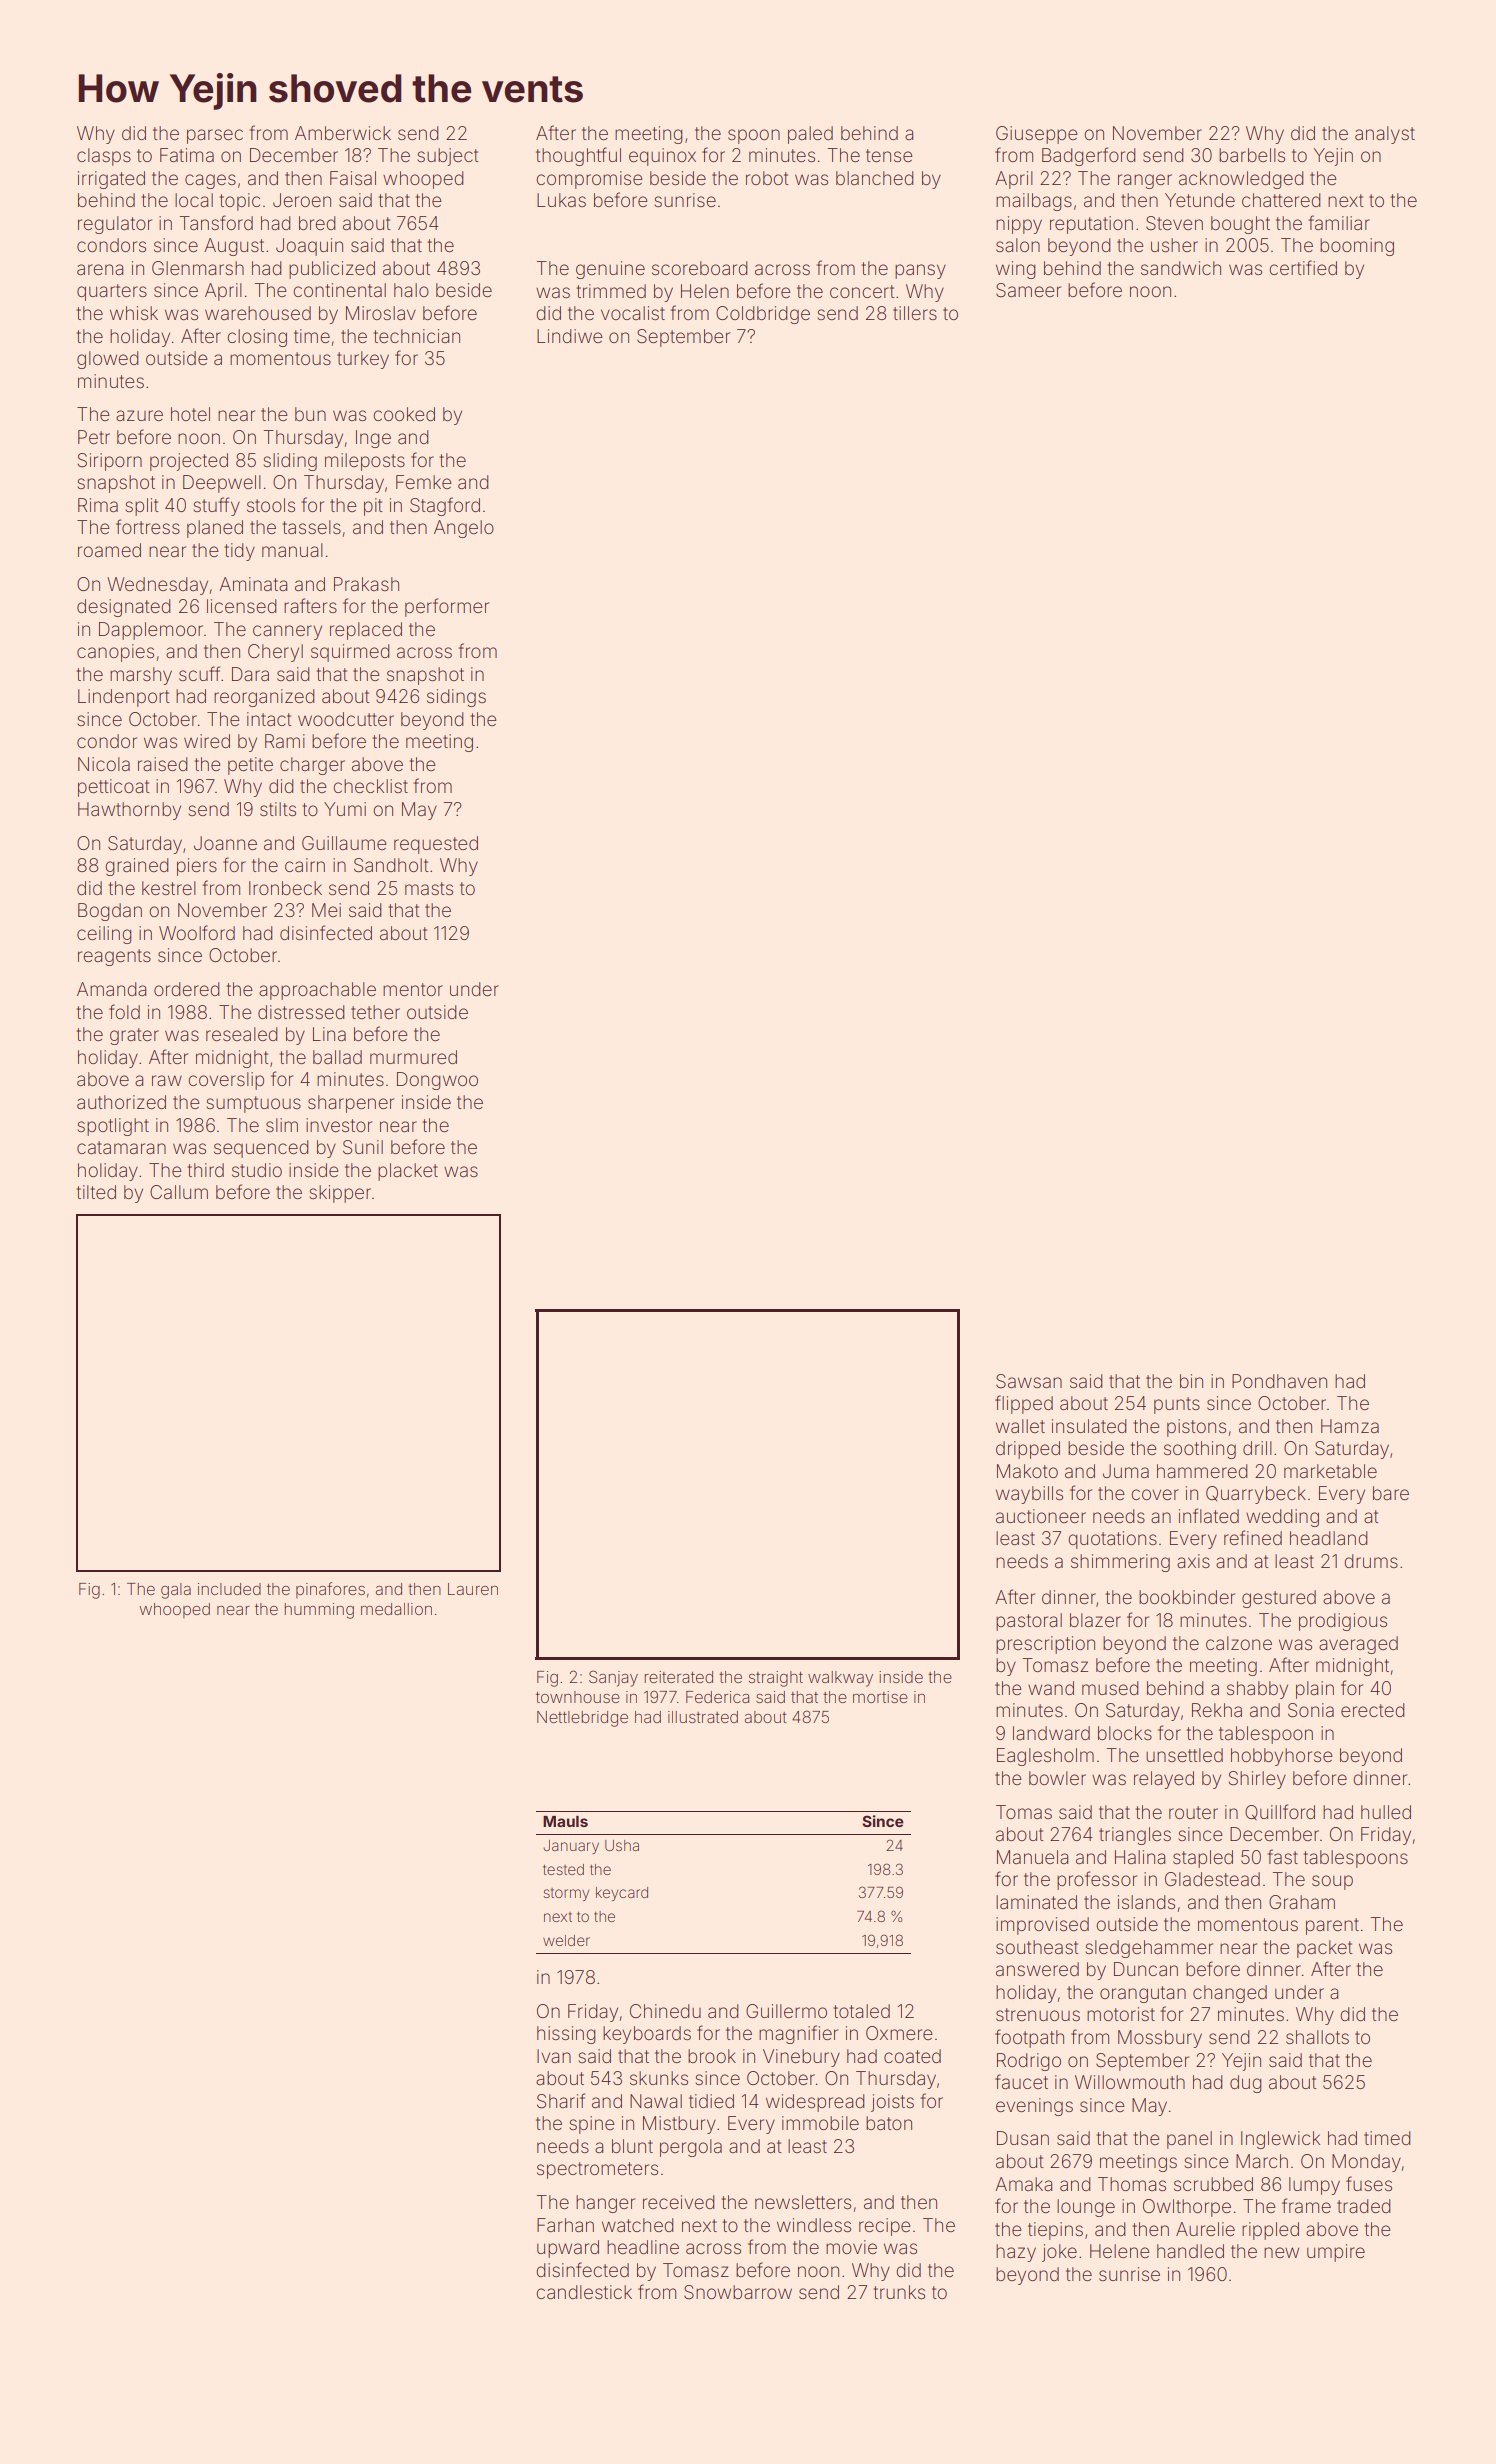 Image resolution: width=1496 pixels, height=2464 pixels. Describe the element at coordinates (1037, 135) in the screenshot. I see `Giuseppe` at that location.
